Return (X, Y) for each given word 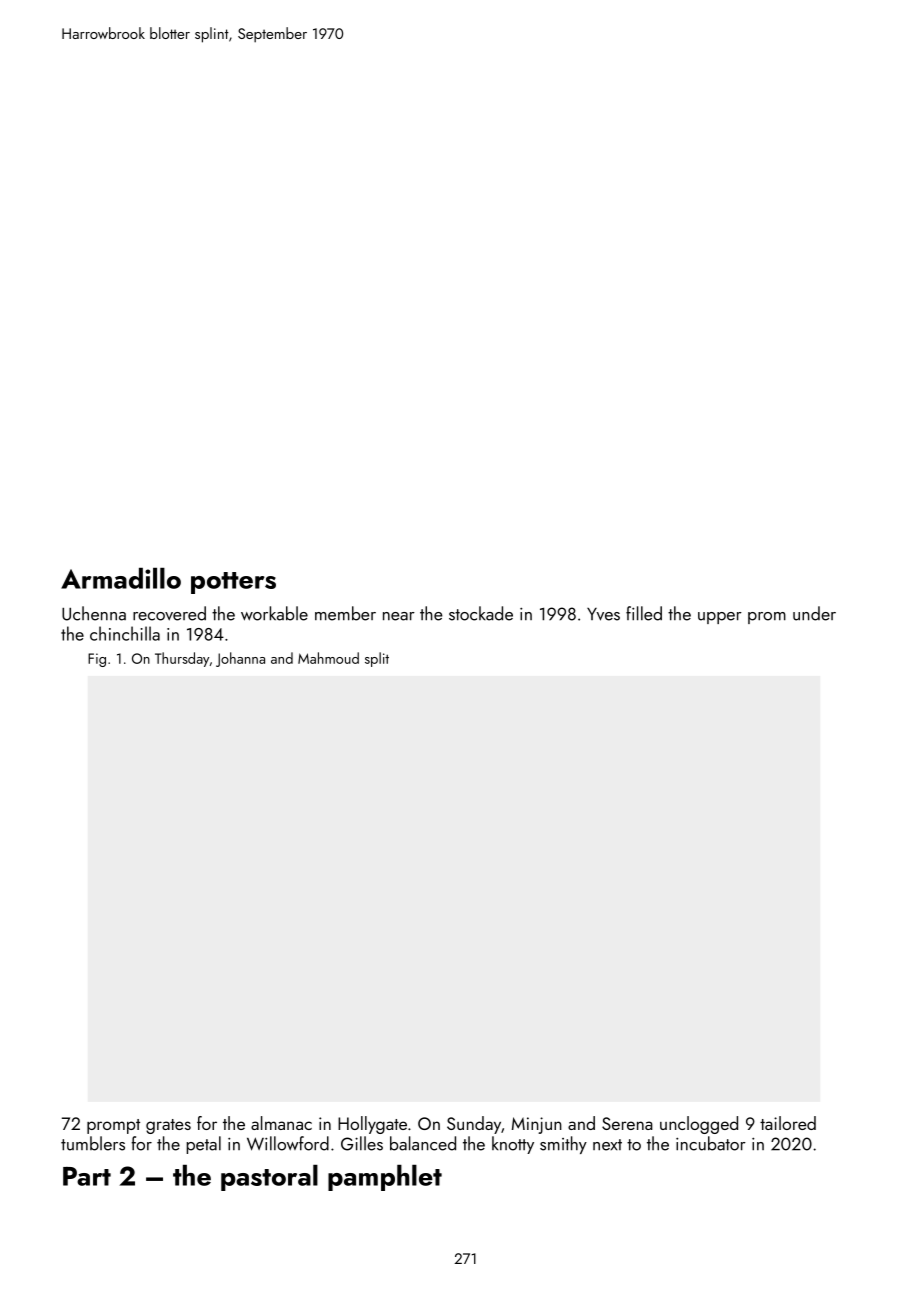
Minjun (537, 1125)
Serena (627, 1123)
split (377, 659)
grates (168, 1126)
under (814, 613)
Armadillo (121, 578)
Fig (97, 660)
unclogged (699, 1125)
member (345, 613)
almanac (281, 1123)
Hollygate (372, 1125)
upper (720, 618)
